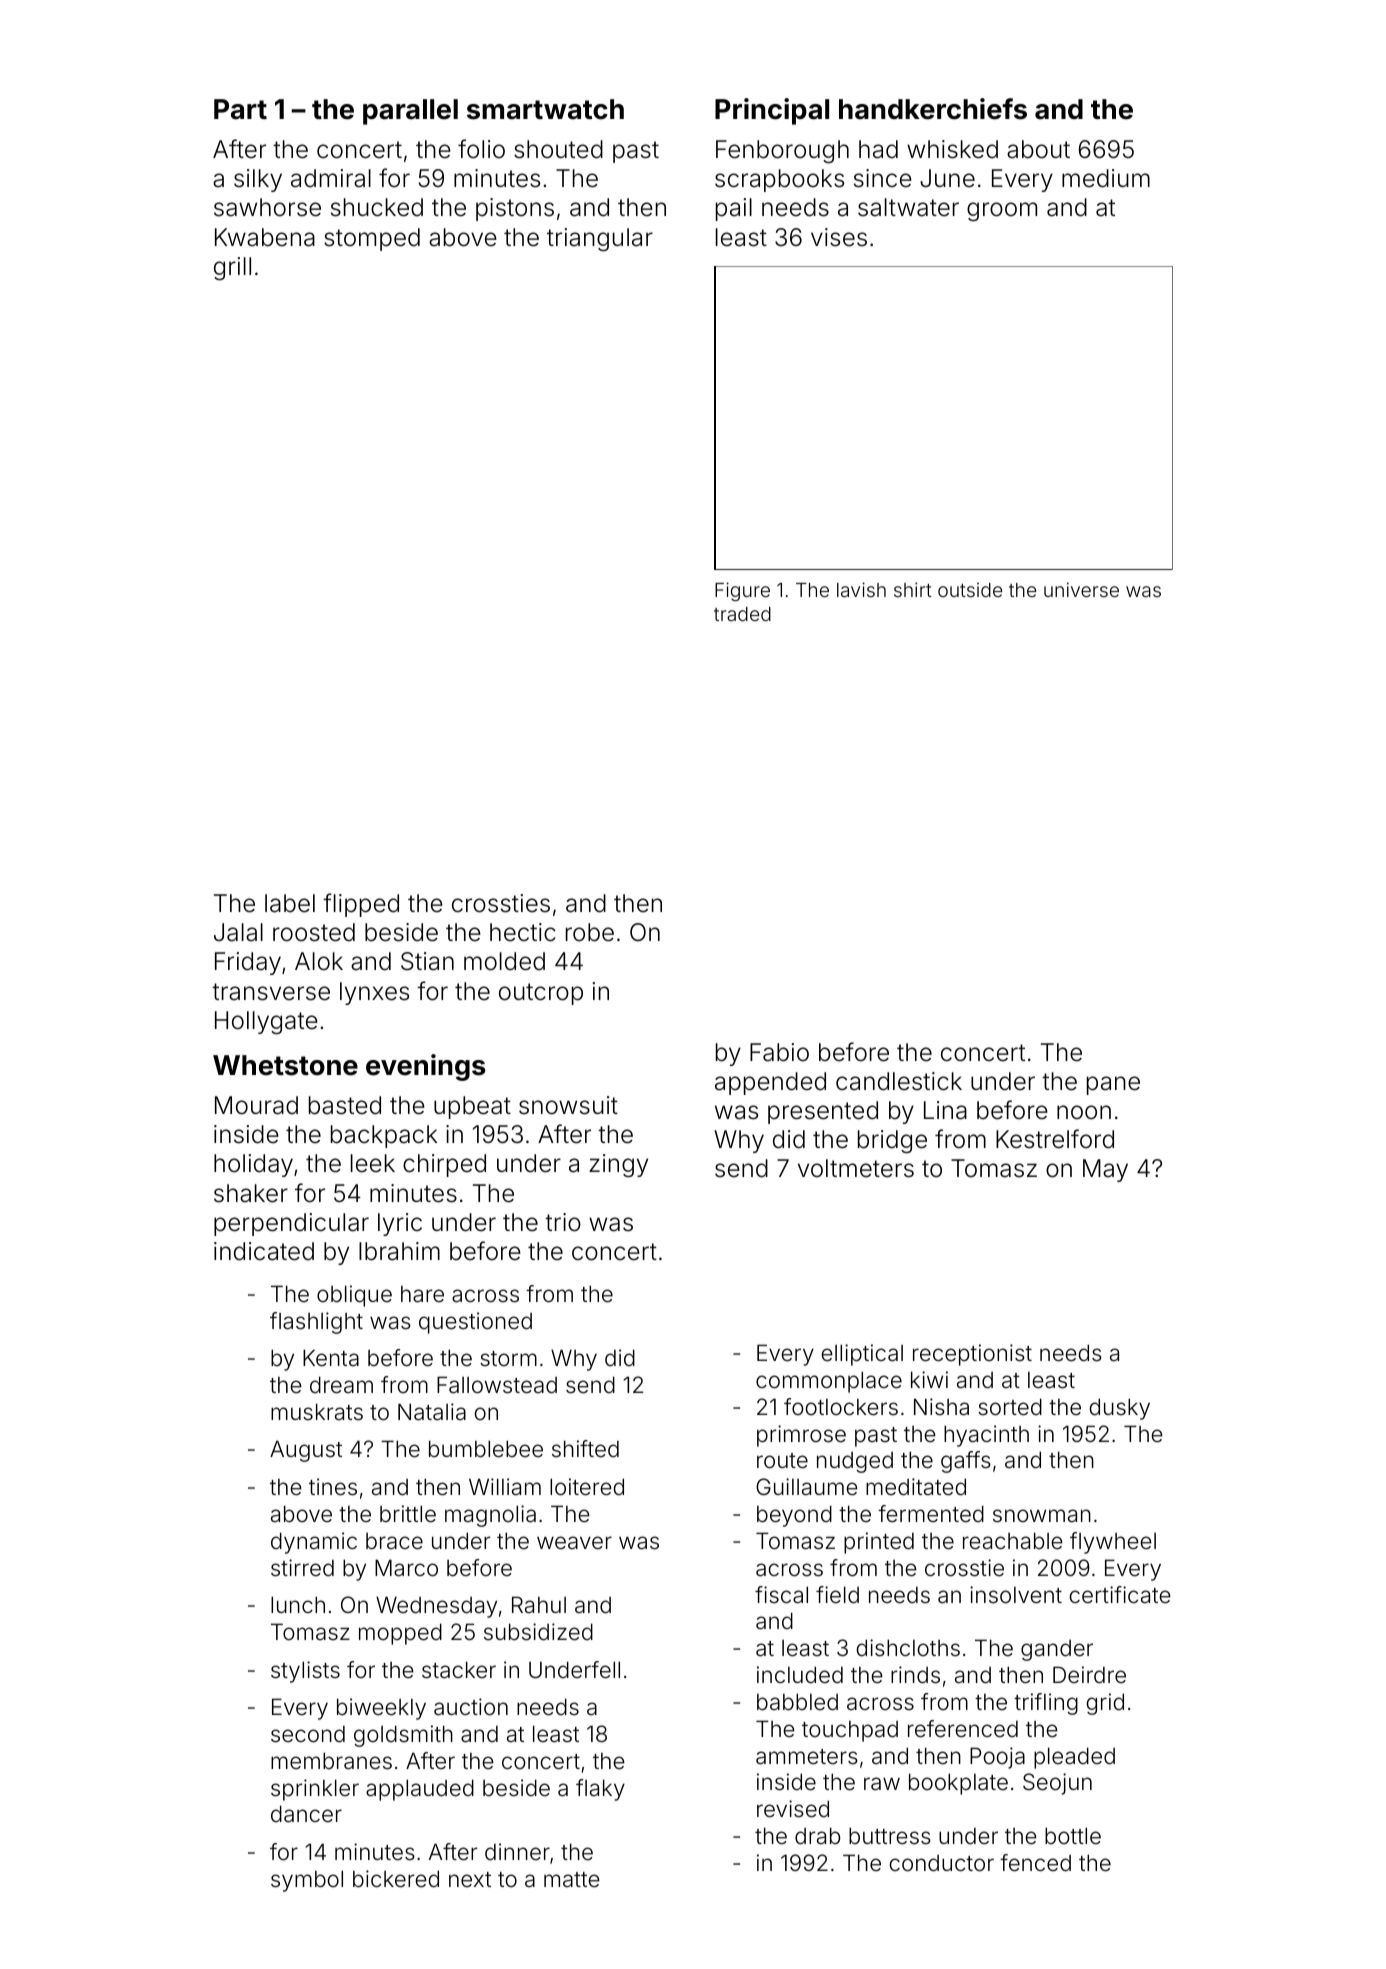  What do you see at coordinates (1084, 1112) in the page?
I see `noon` at bounding box center [1084, 1112].
